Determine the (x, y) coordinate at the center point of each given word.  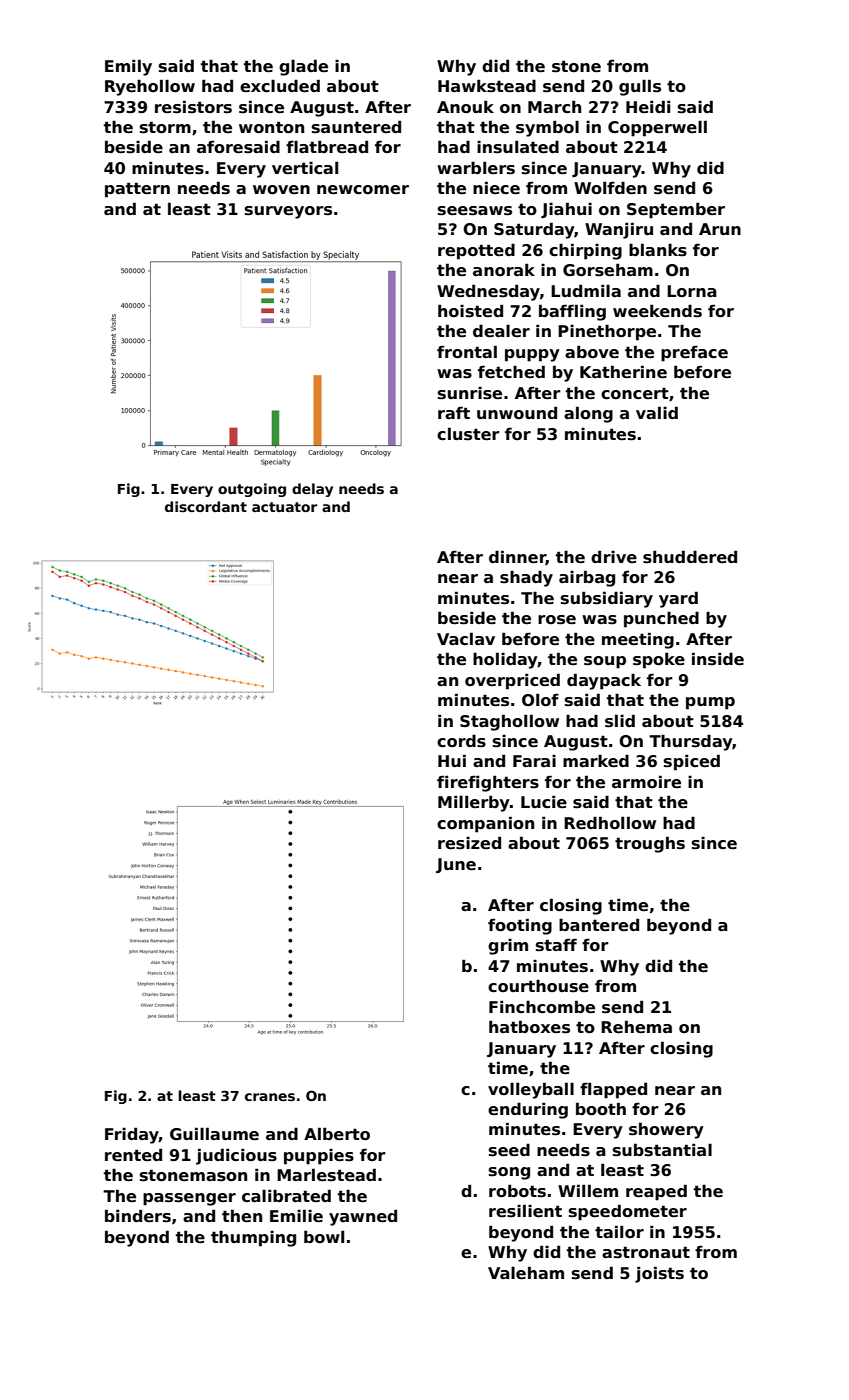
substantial (662, 1150)
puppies (319, 1156)
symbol (547, 128)
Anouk (465, 106)
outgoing (252, 490)
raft (454, 412)
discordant (206, 506)
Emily (128, 67)
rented (133, 1155)
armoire (646, 782)
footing (520, 926)
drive (614, 556)
